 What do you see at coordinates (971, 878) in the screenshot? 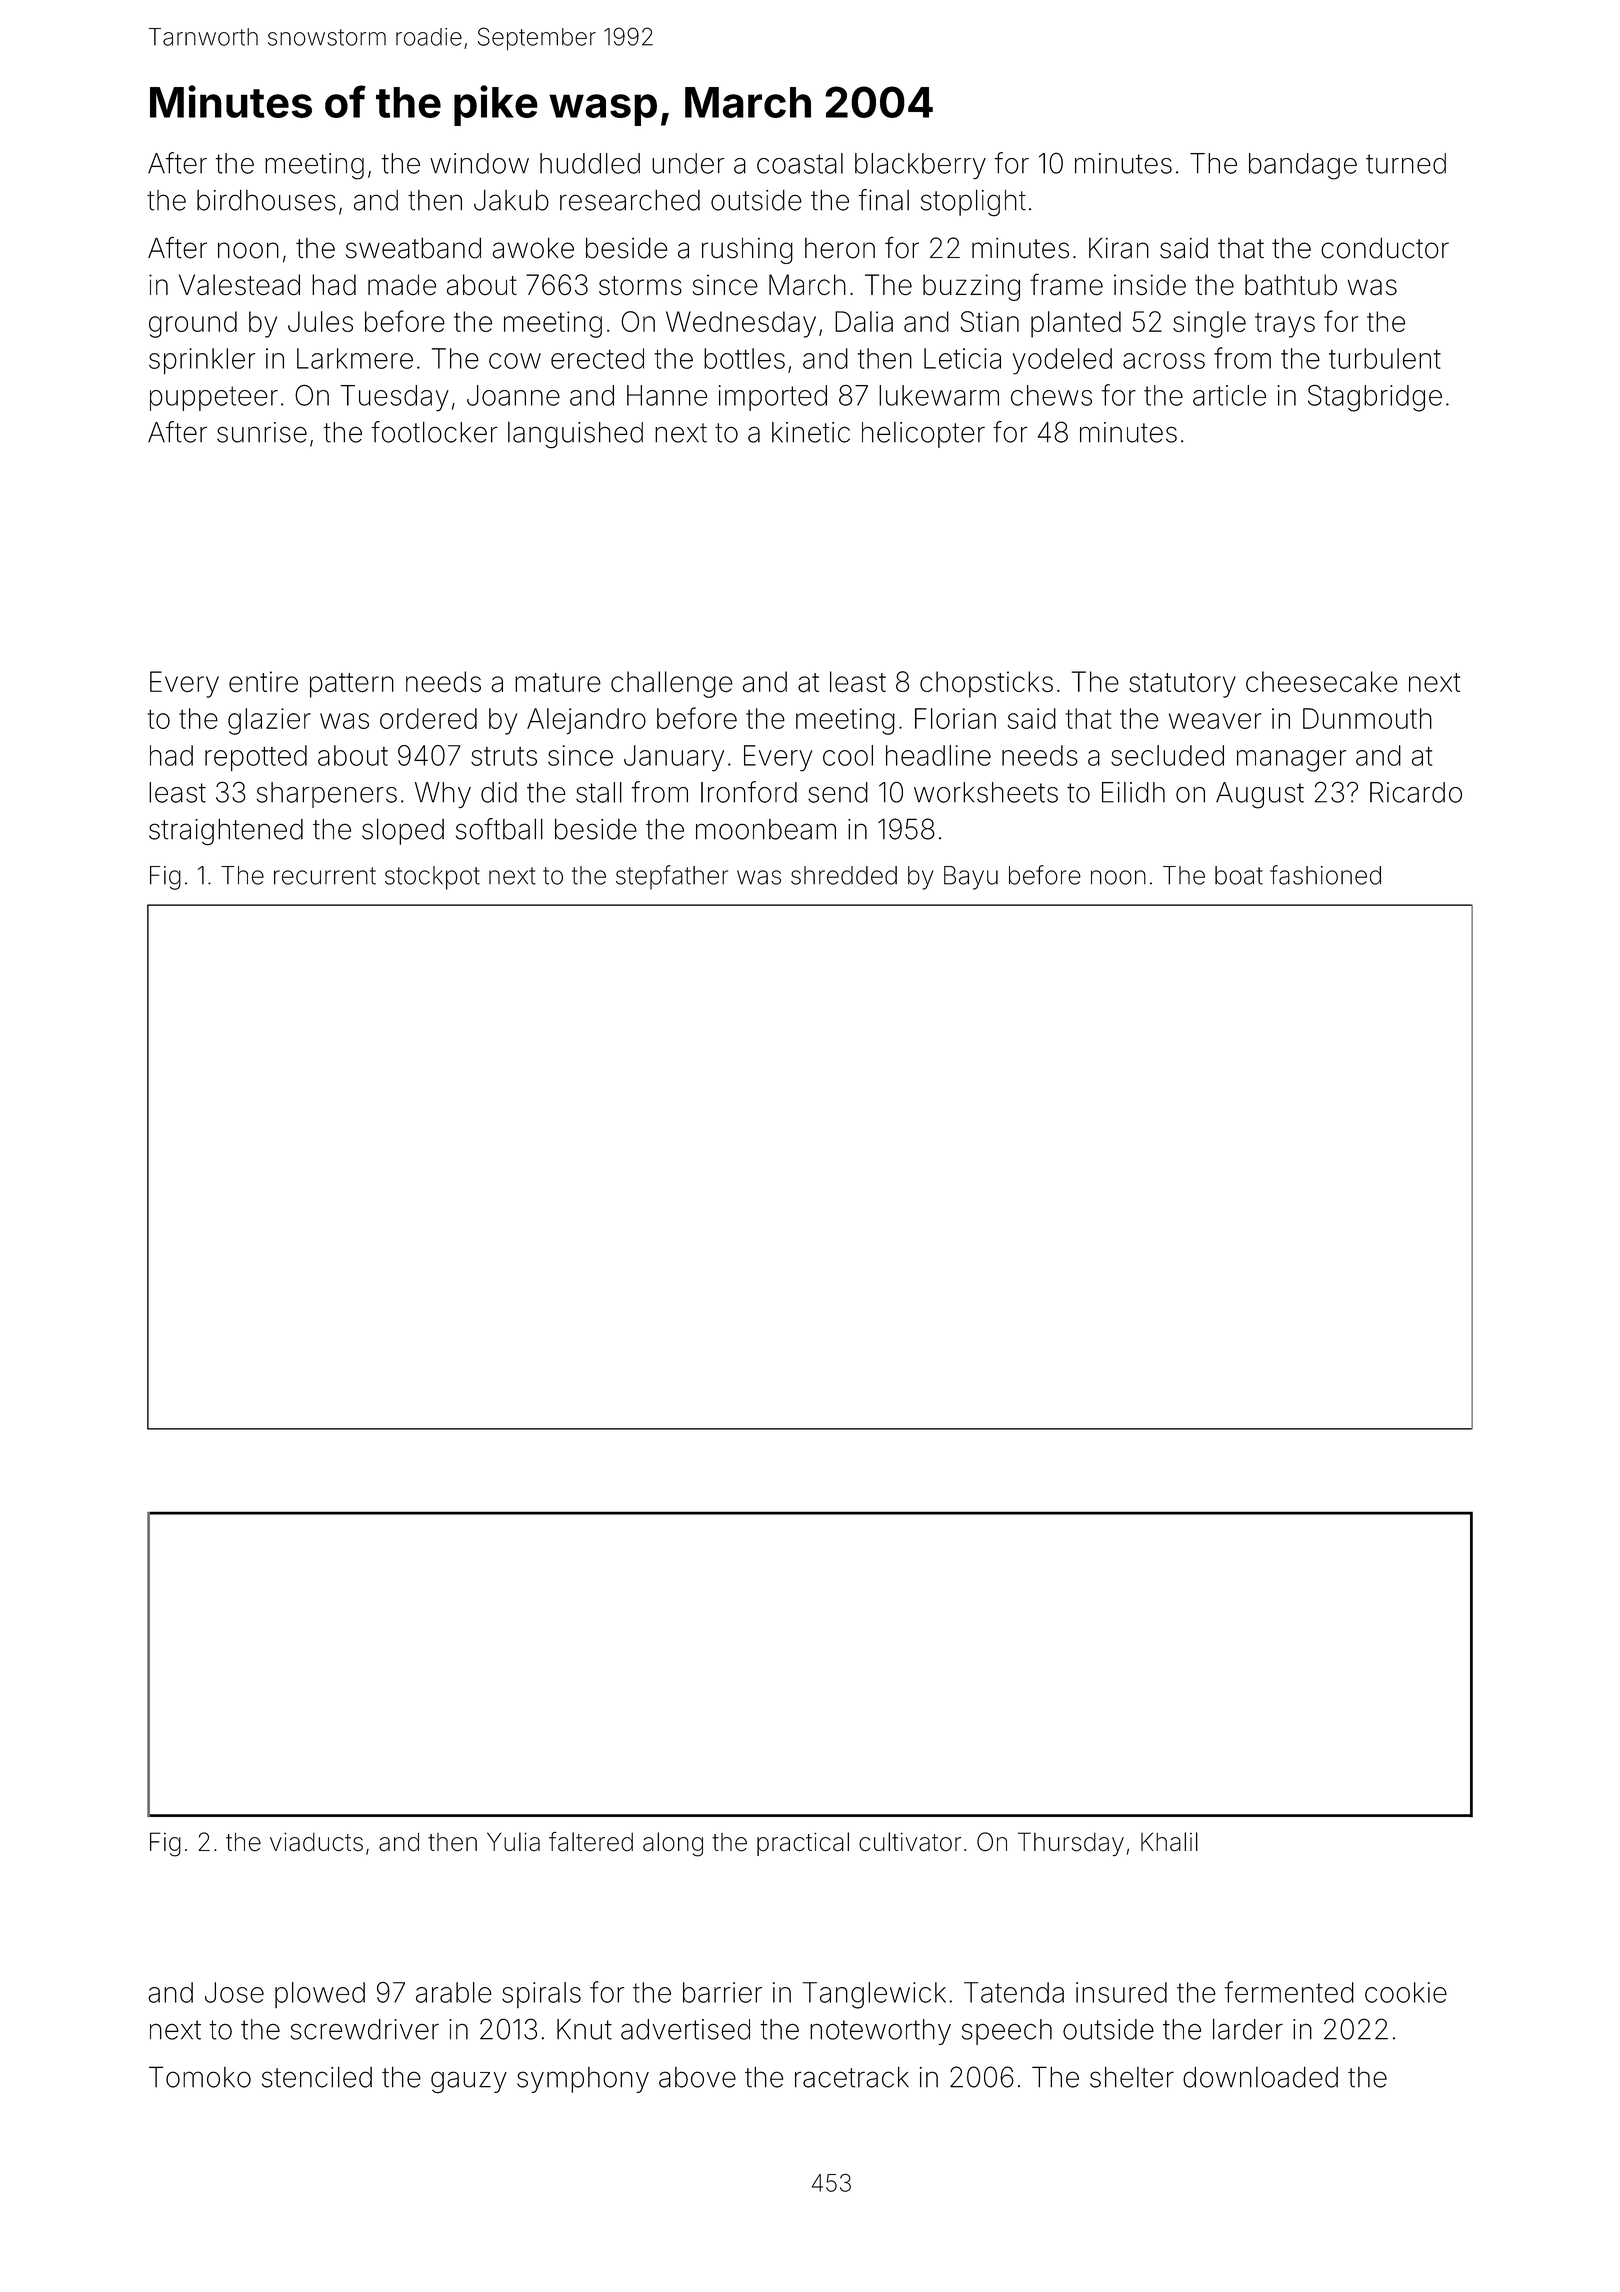
I see `Bayu` at bounding box center [971, 878].
